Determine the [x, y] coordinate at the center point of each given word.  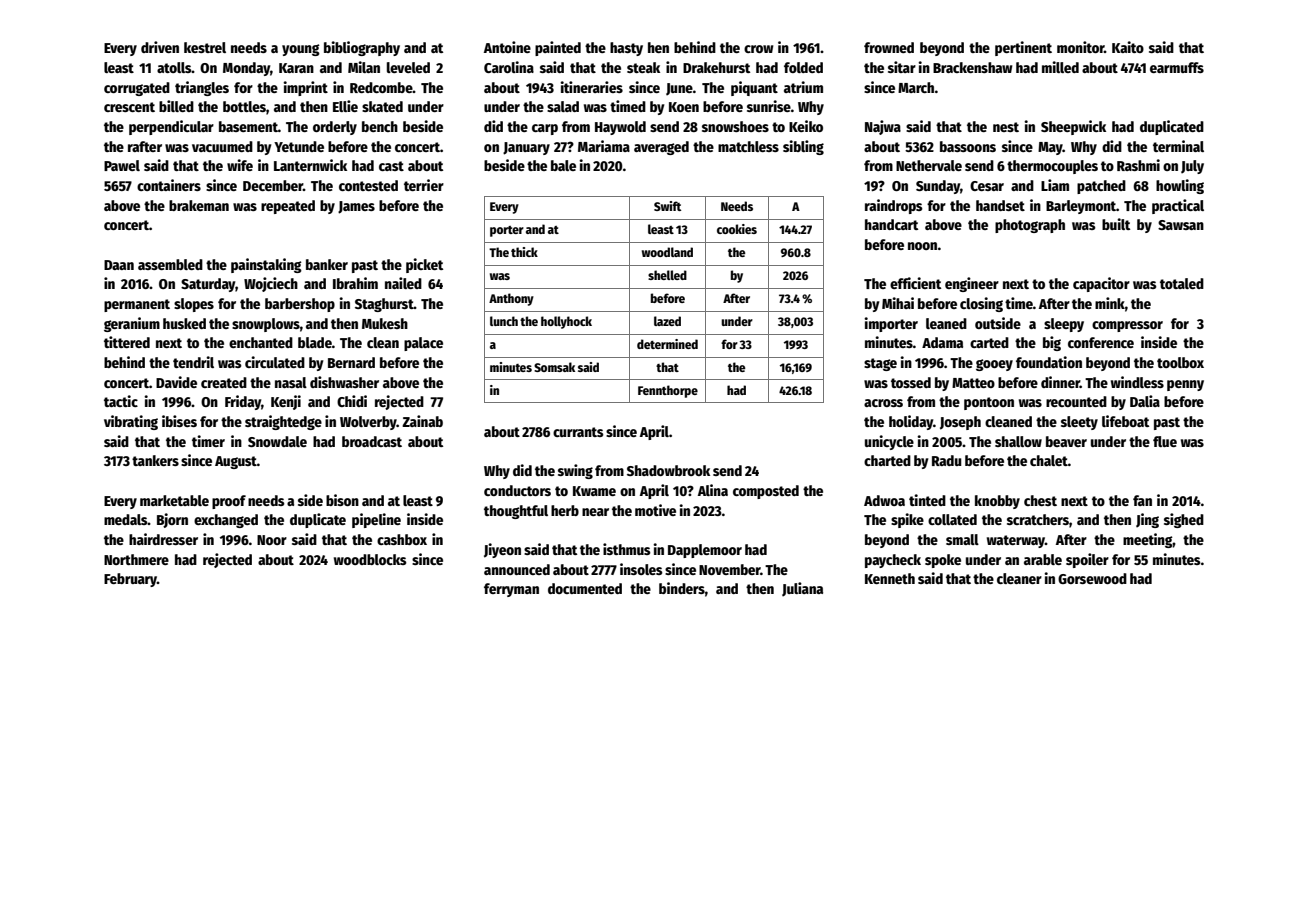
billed [176, 106]
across [883, 403]
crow [758, 49]
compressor [1127, 326]
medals [126, 519]
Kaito [1128, 47]
